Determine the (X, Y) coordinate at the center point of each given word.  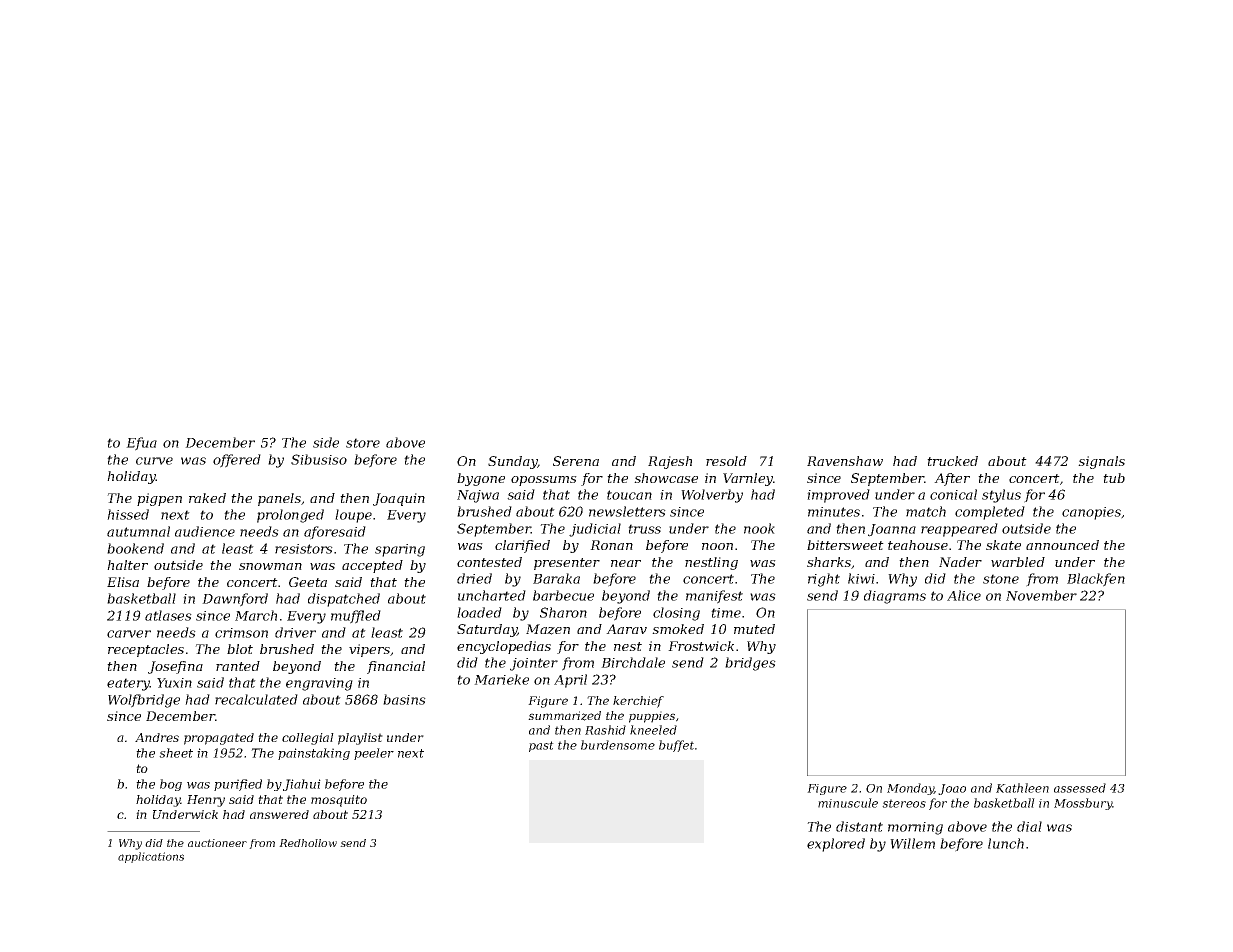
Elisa (123, 582)
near (626, 563)
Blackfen (1096, 580)
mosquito (339, 801)
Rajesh (670, 462)
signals (1101, 462)
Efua (141, 444)
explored (836, 845)
